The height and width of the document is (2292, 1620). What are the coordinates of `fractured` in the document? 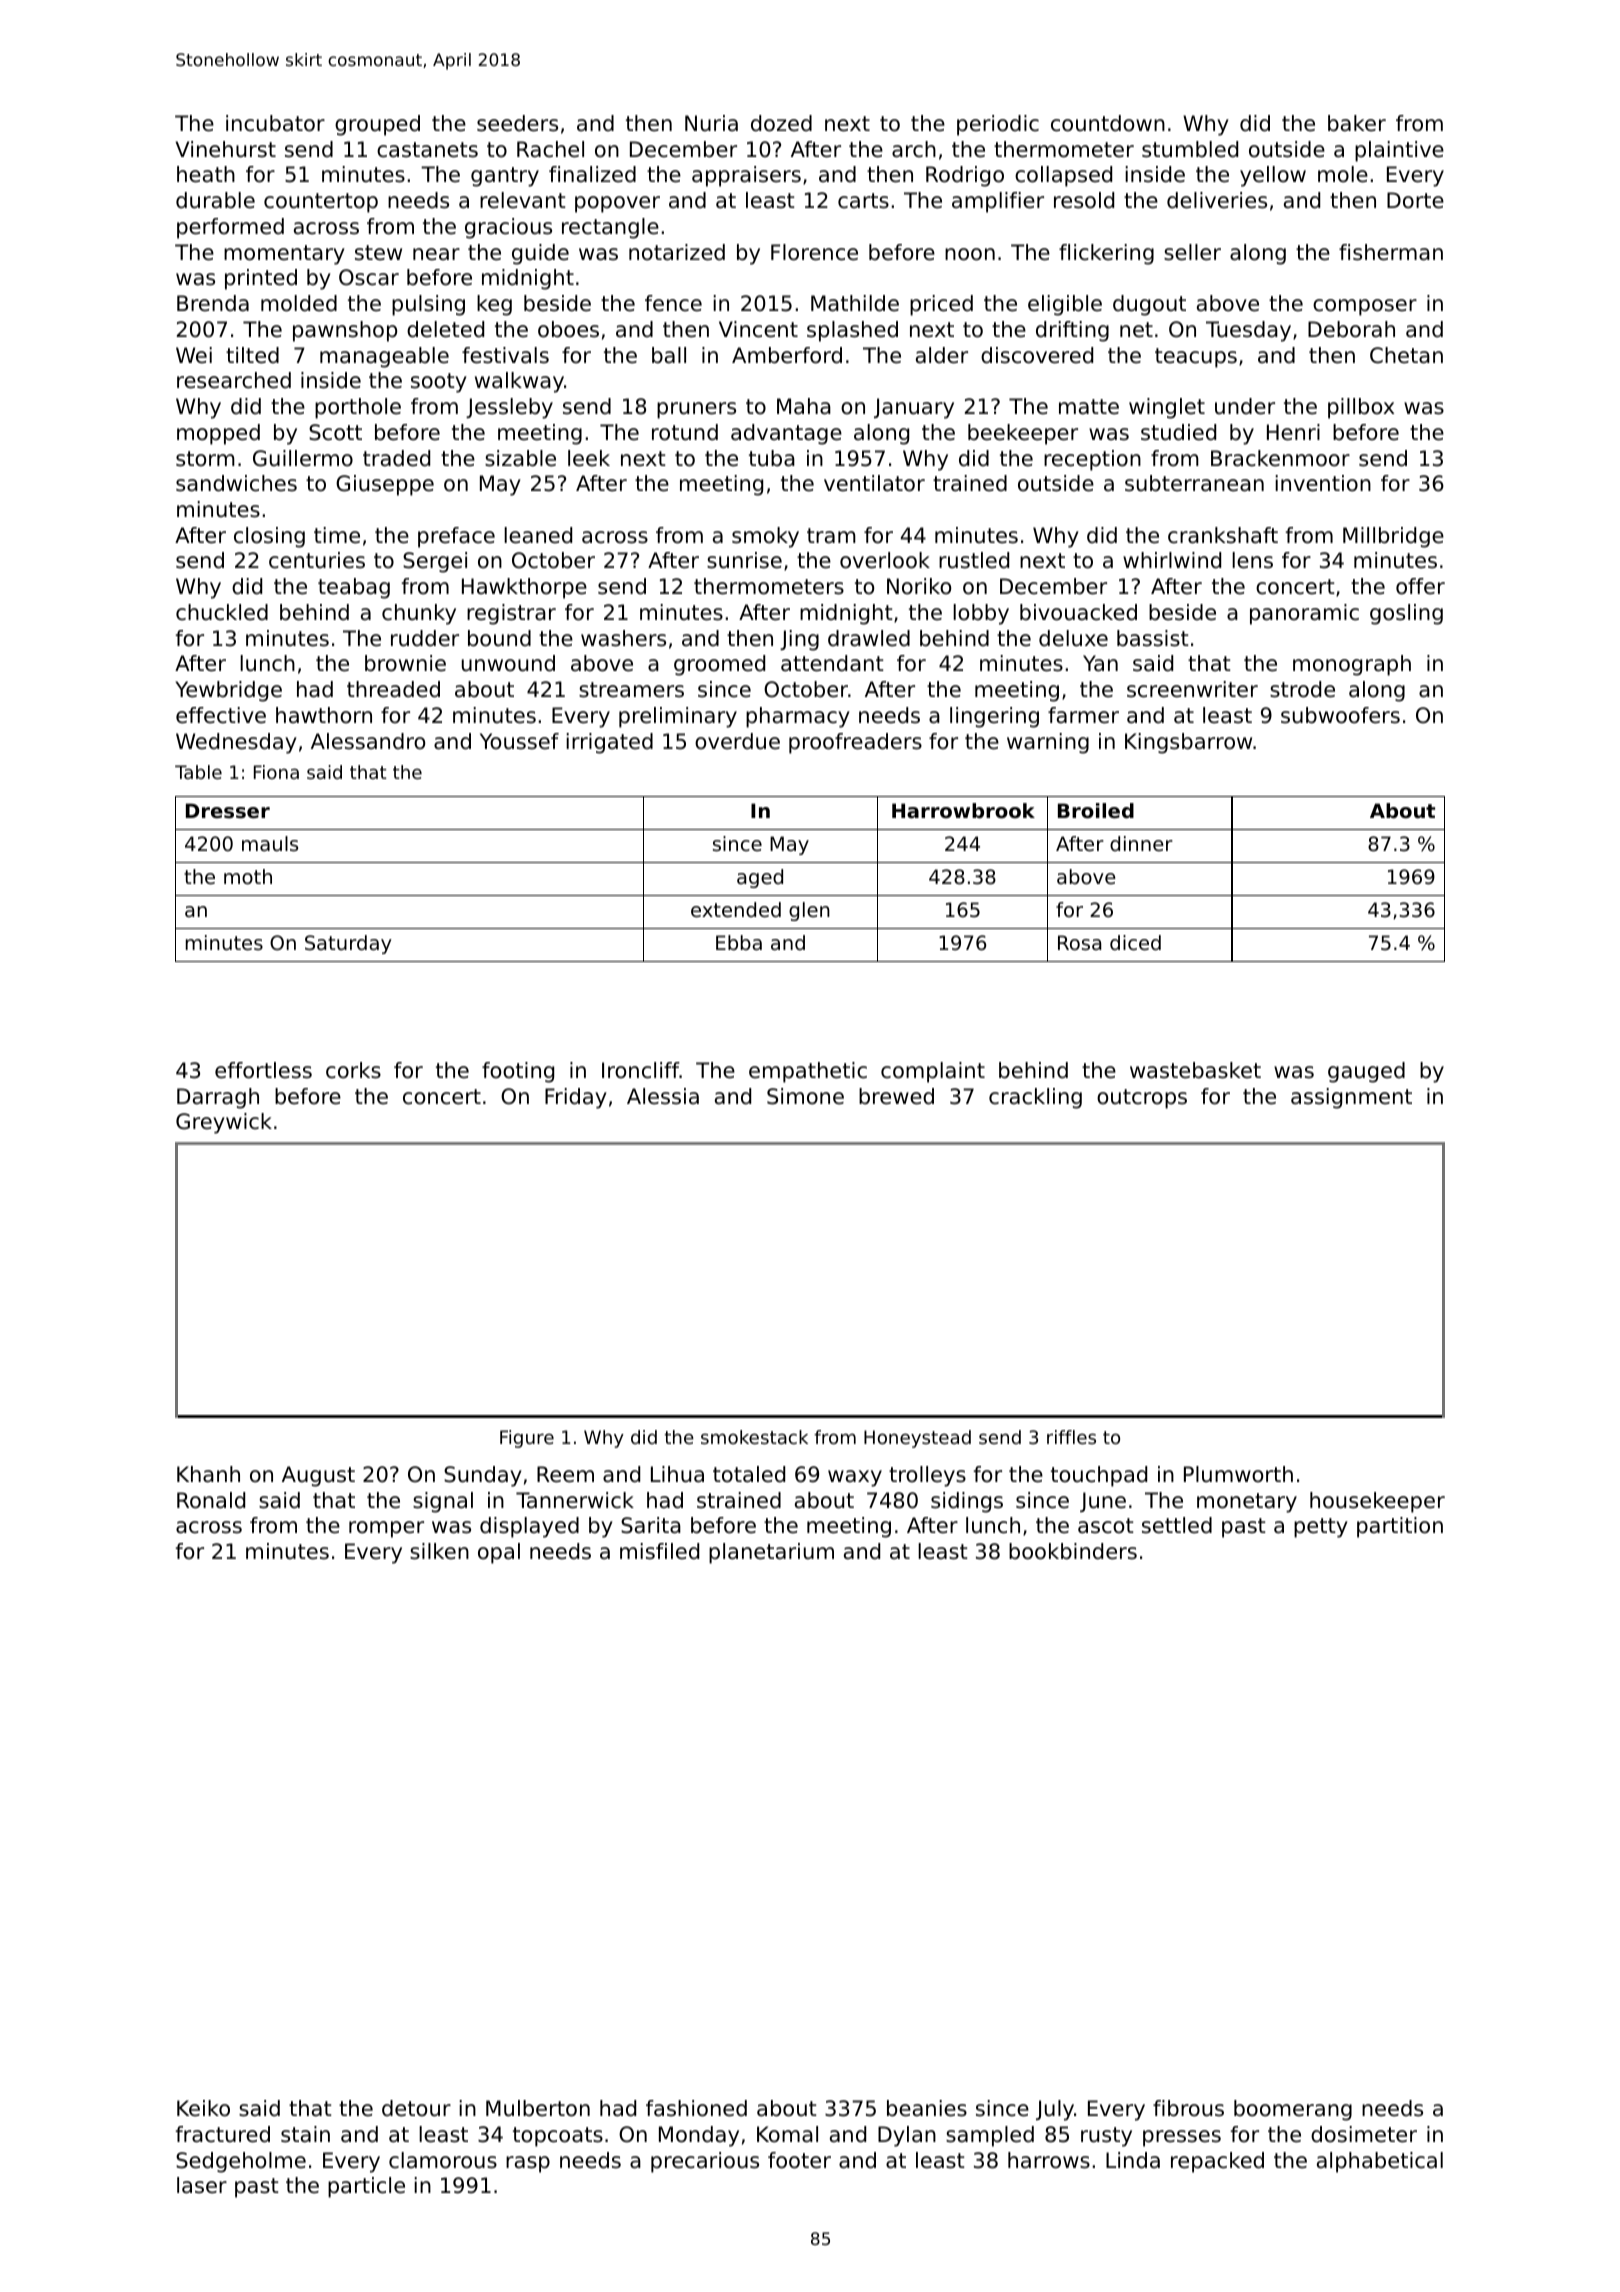 It's located at (223, 2134).
